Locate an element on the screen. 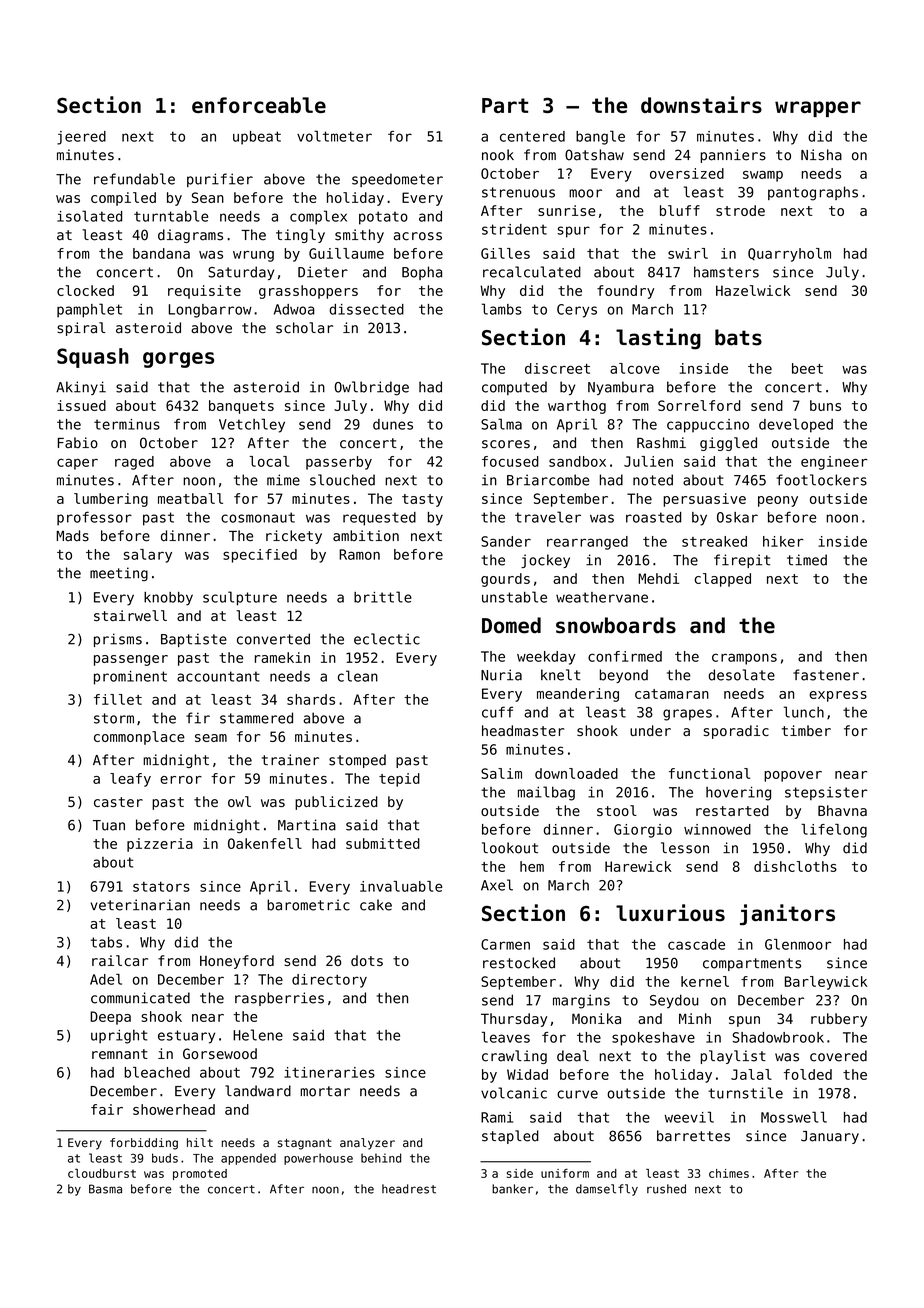 This screenshot has width=924, height=1308. cuff is located at coordinates (497, 712).
